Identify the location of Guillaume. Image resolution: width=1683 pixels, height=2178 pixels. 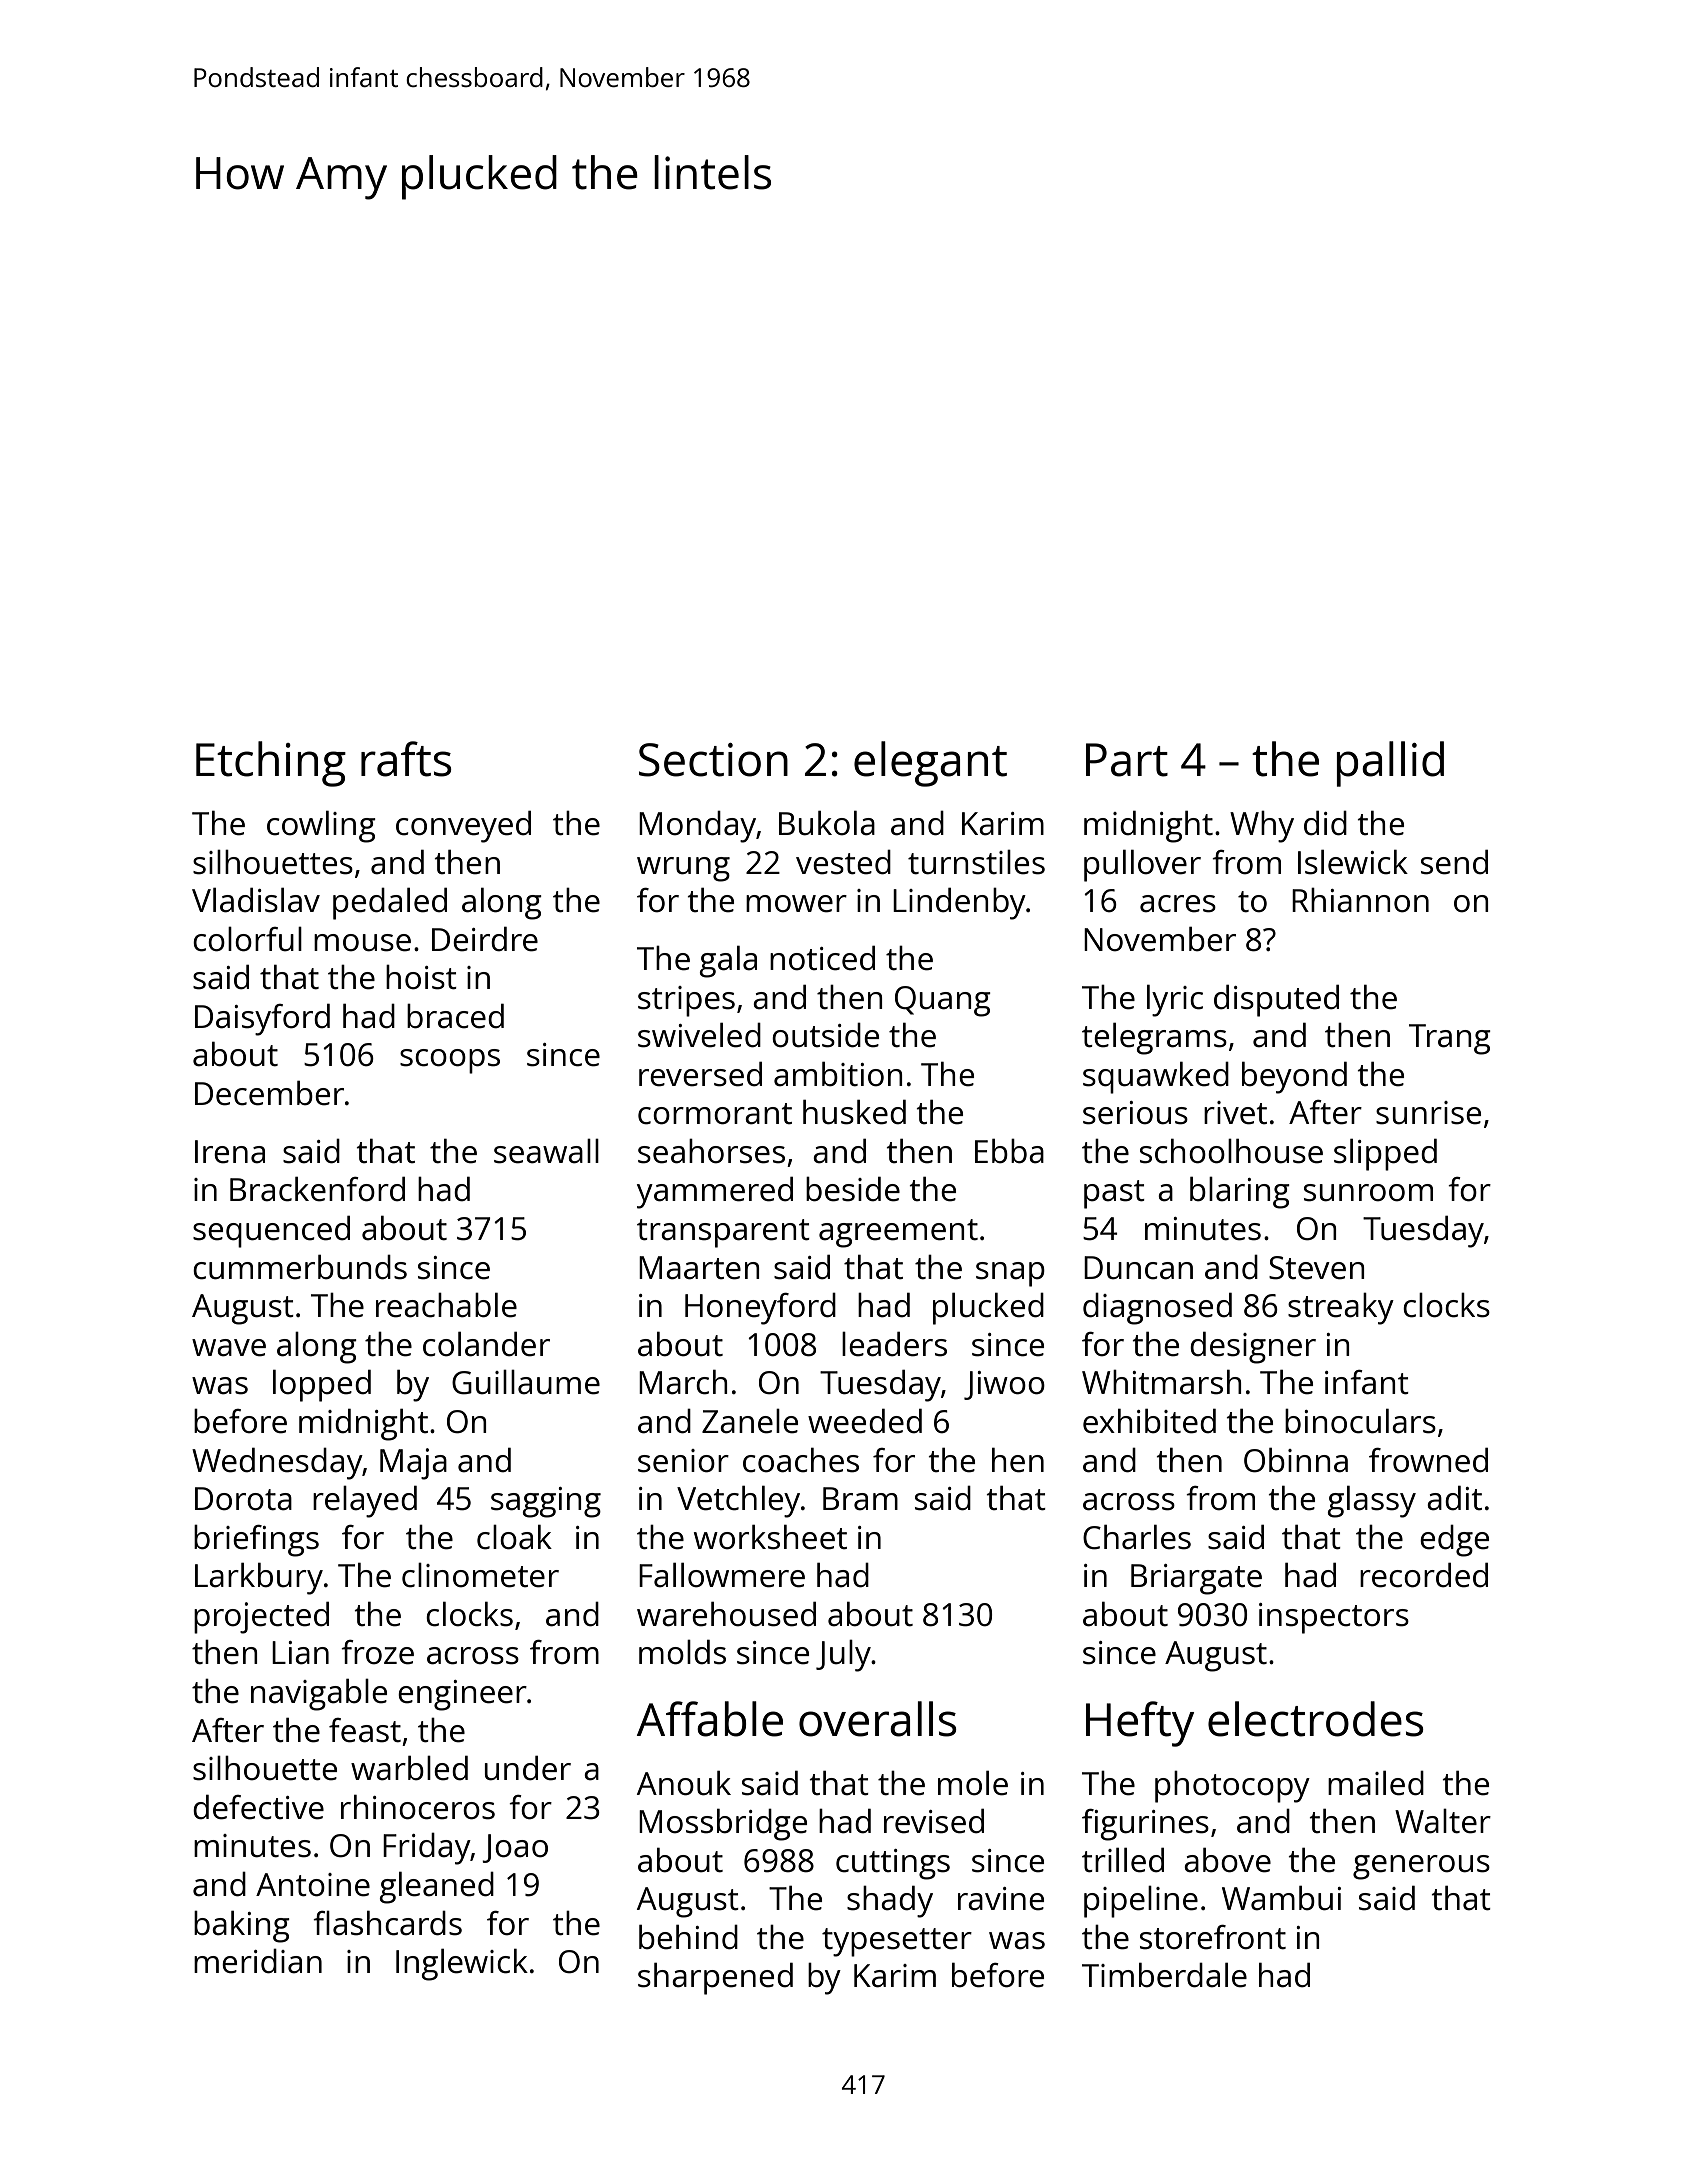
(526, 1382).
